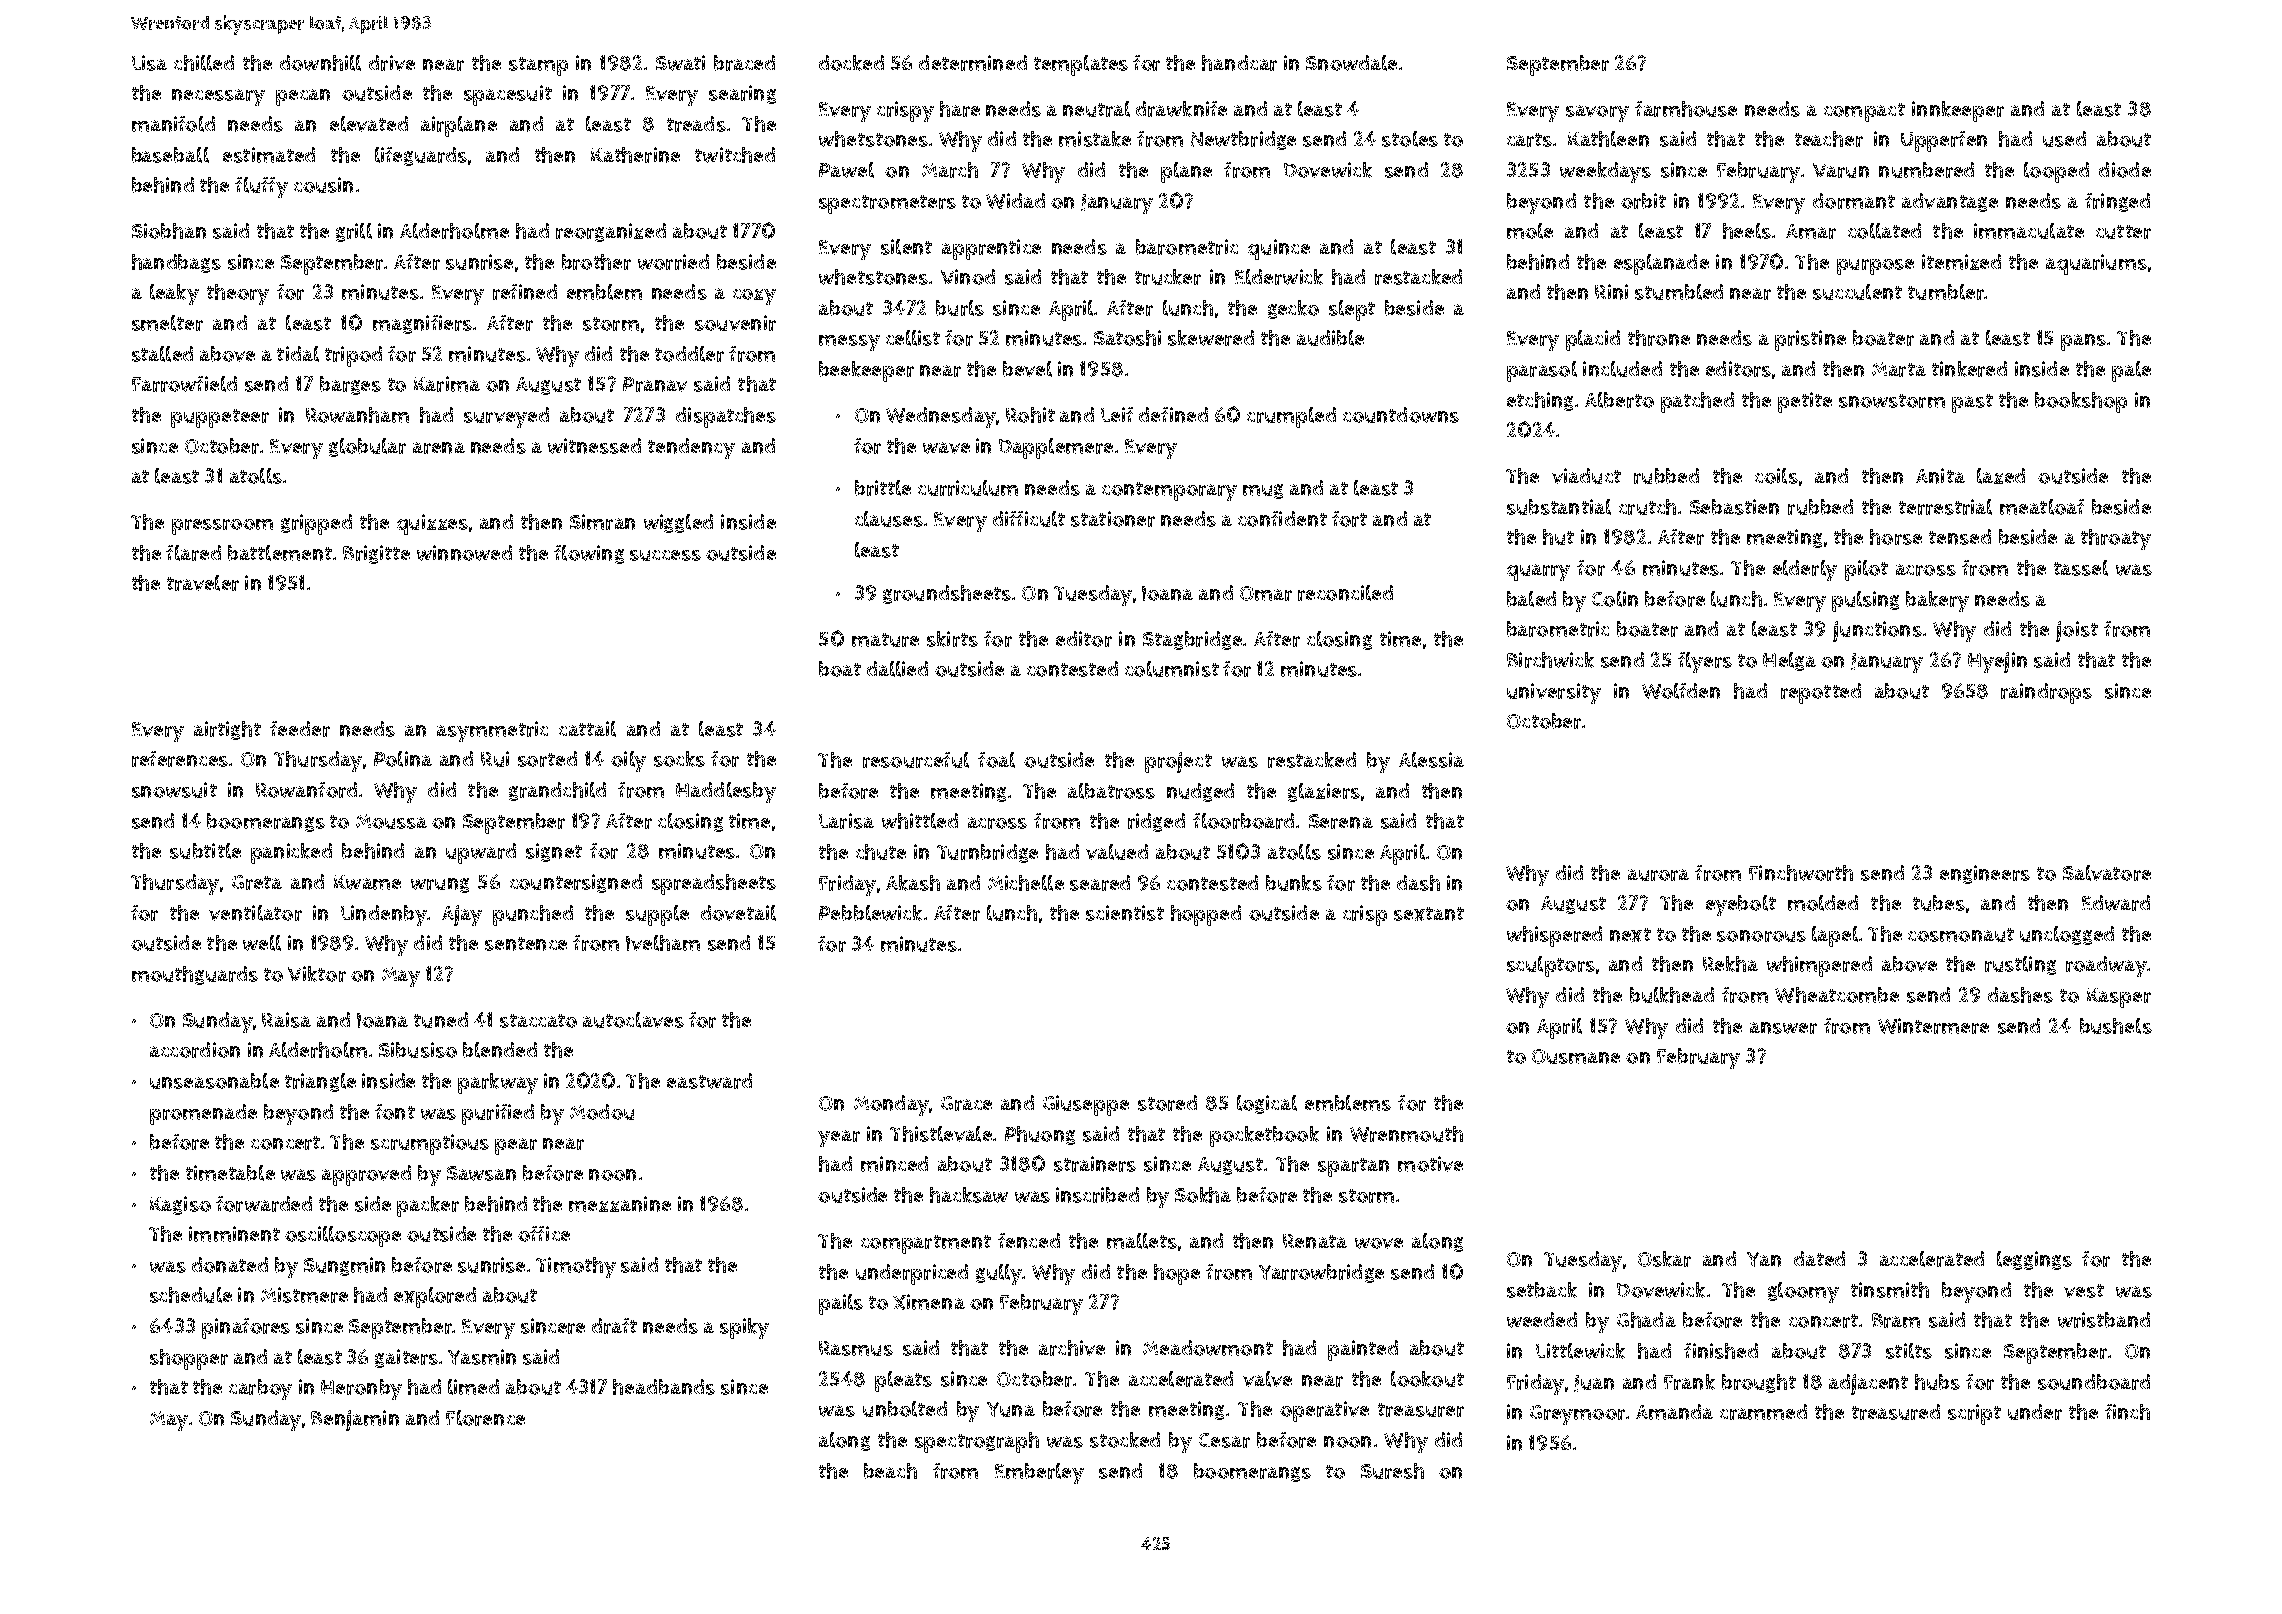 The height and width of the page is (1614, 2282). Describe the element at coordinates (355, 1420) in the page. I see `Benjamin` at that location.
